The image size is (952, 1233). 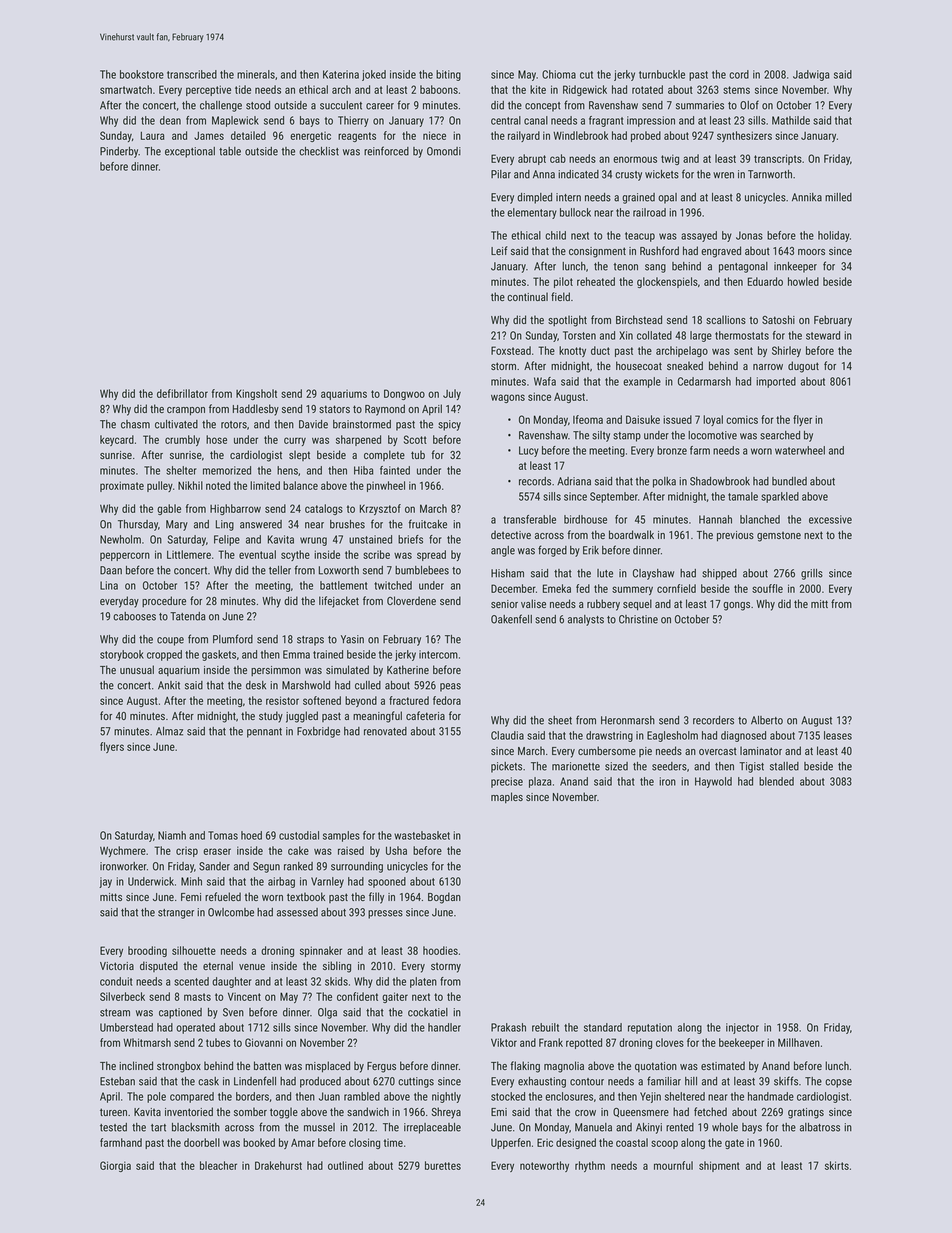 I want to click on hose, so click(x=216, y=439).
